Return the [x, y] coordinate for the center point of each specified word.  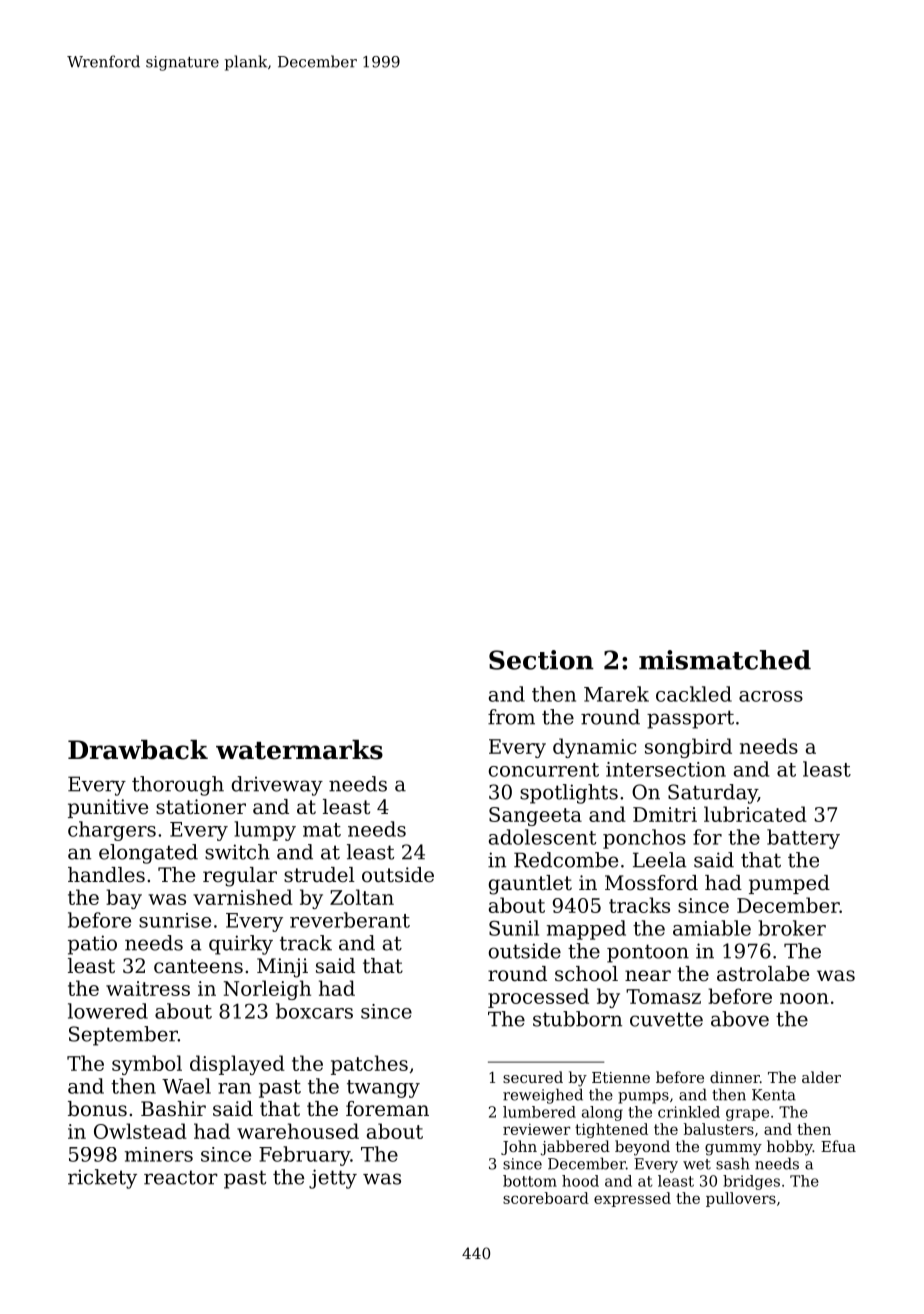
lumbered [539, 1112]
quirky [241, 945]
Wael [186, 1086]
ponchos [644, 839]
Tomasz [663, 996]
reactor [181, 1177]
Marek [616, 694]
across [771, 696]
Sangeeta [535, 816]
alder [821, 1077]
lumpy [265, 831]
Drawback [138, 750]
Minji [282, 968]
